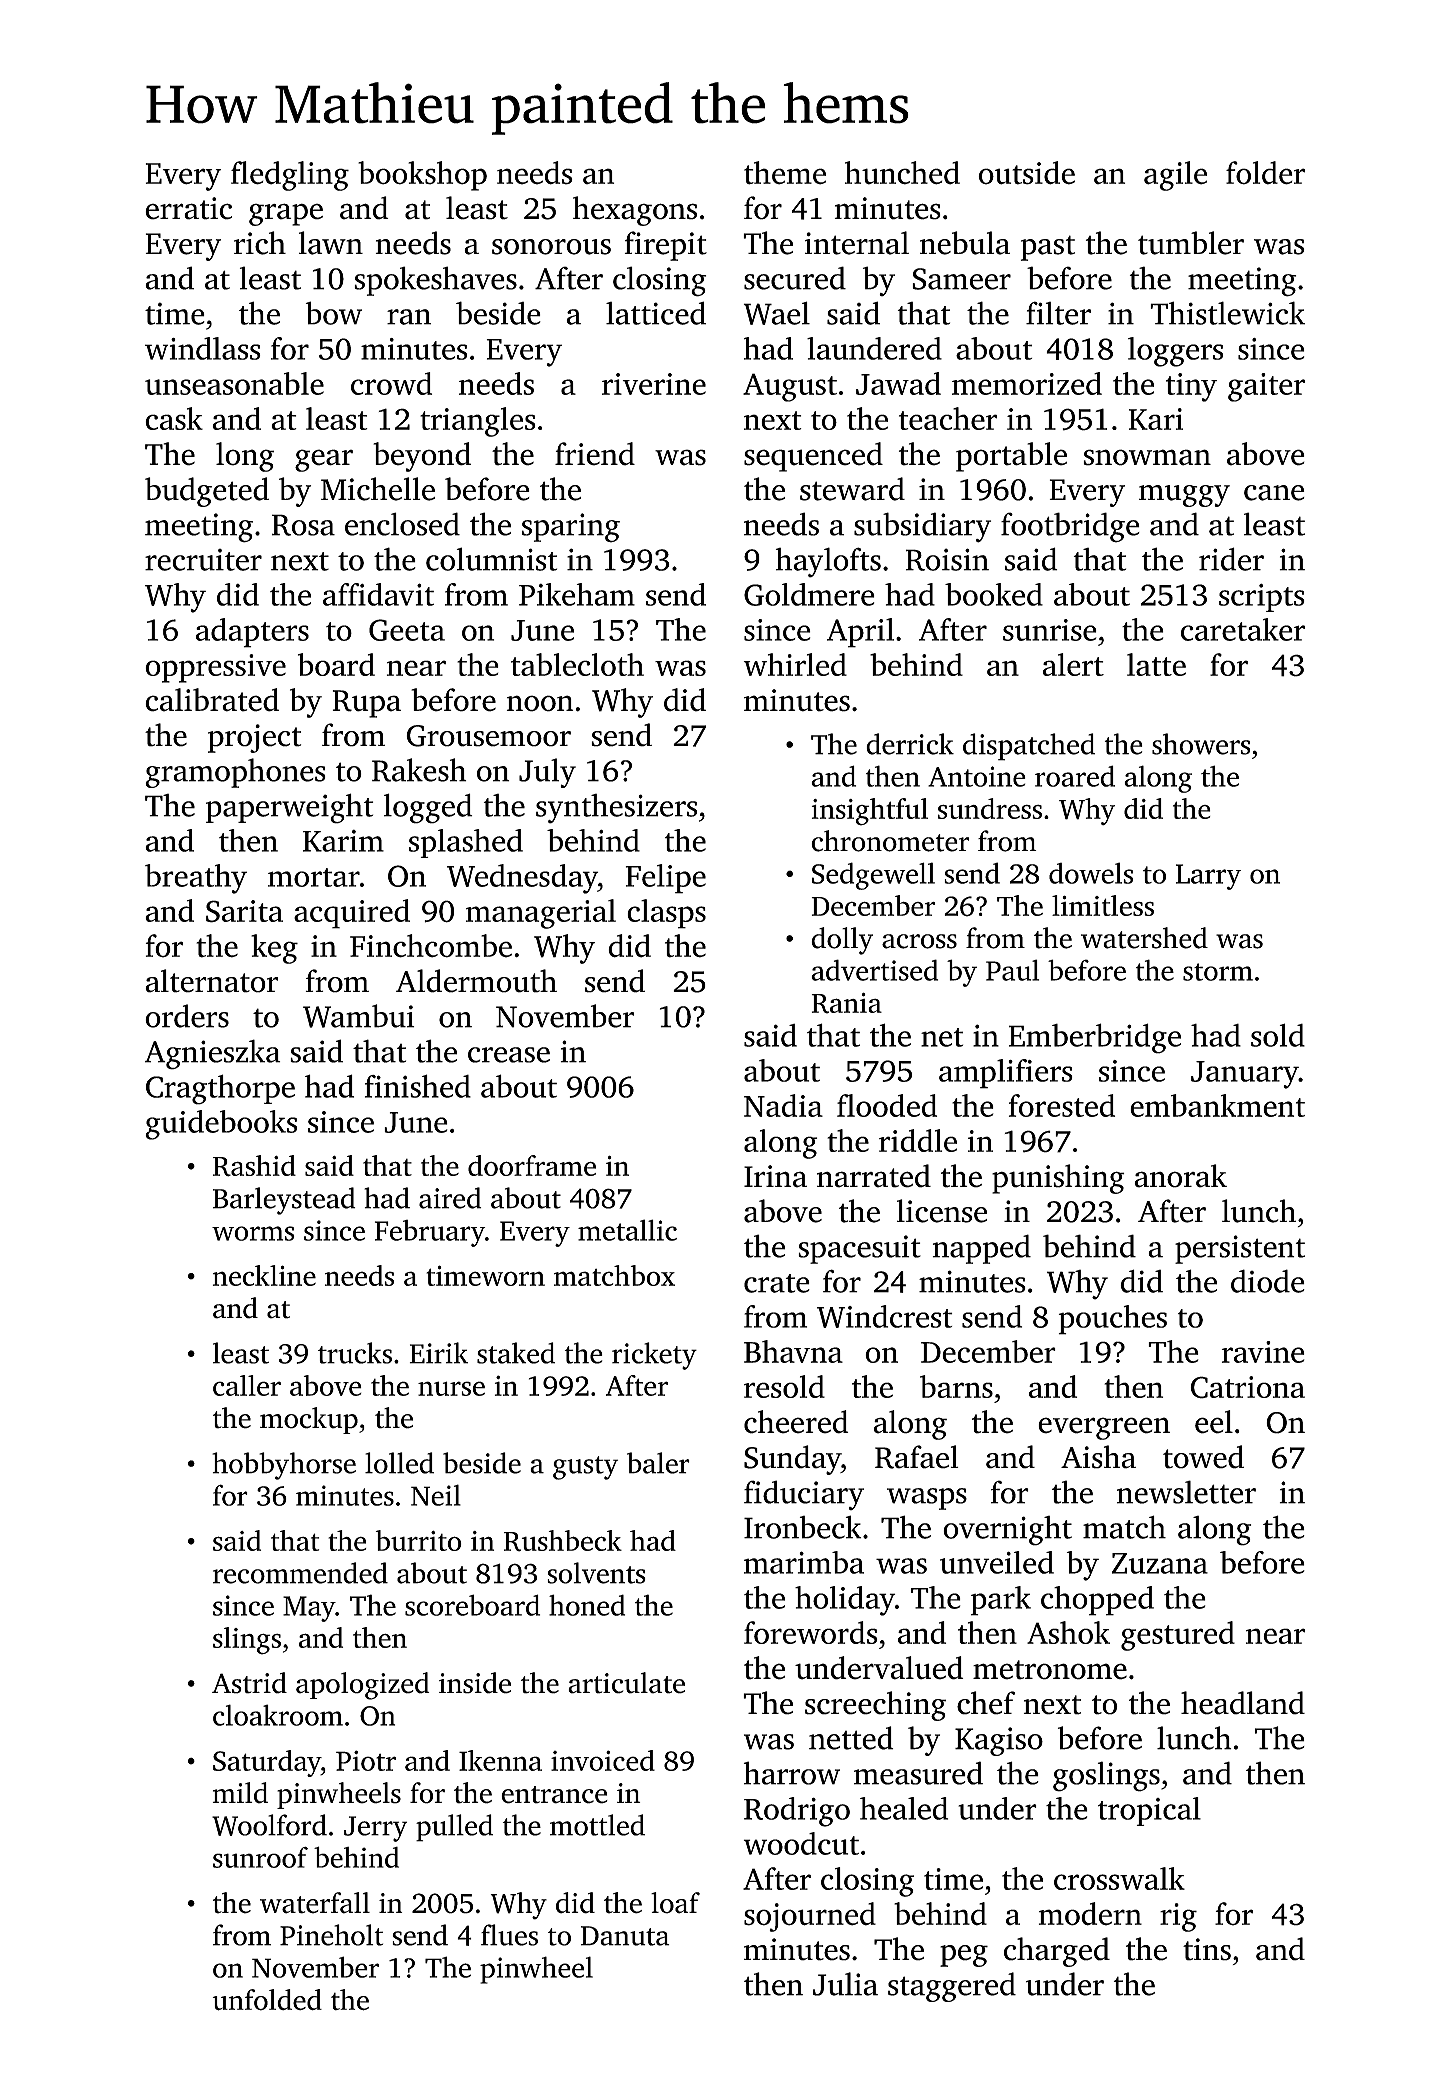 This screenshot has width=1450, height=2100. Describe the element at coordinates (375, 1829) in the screenshot. I see `Jerry` at that location.
